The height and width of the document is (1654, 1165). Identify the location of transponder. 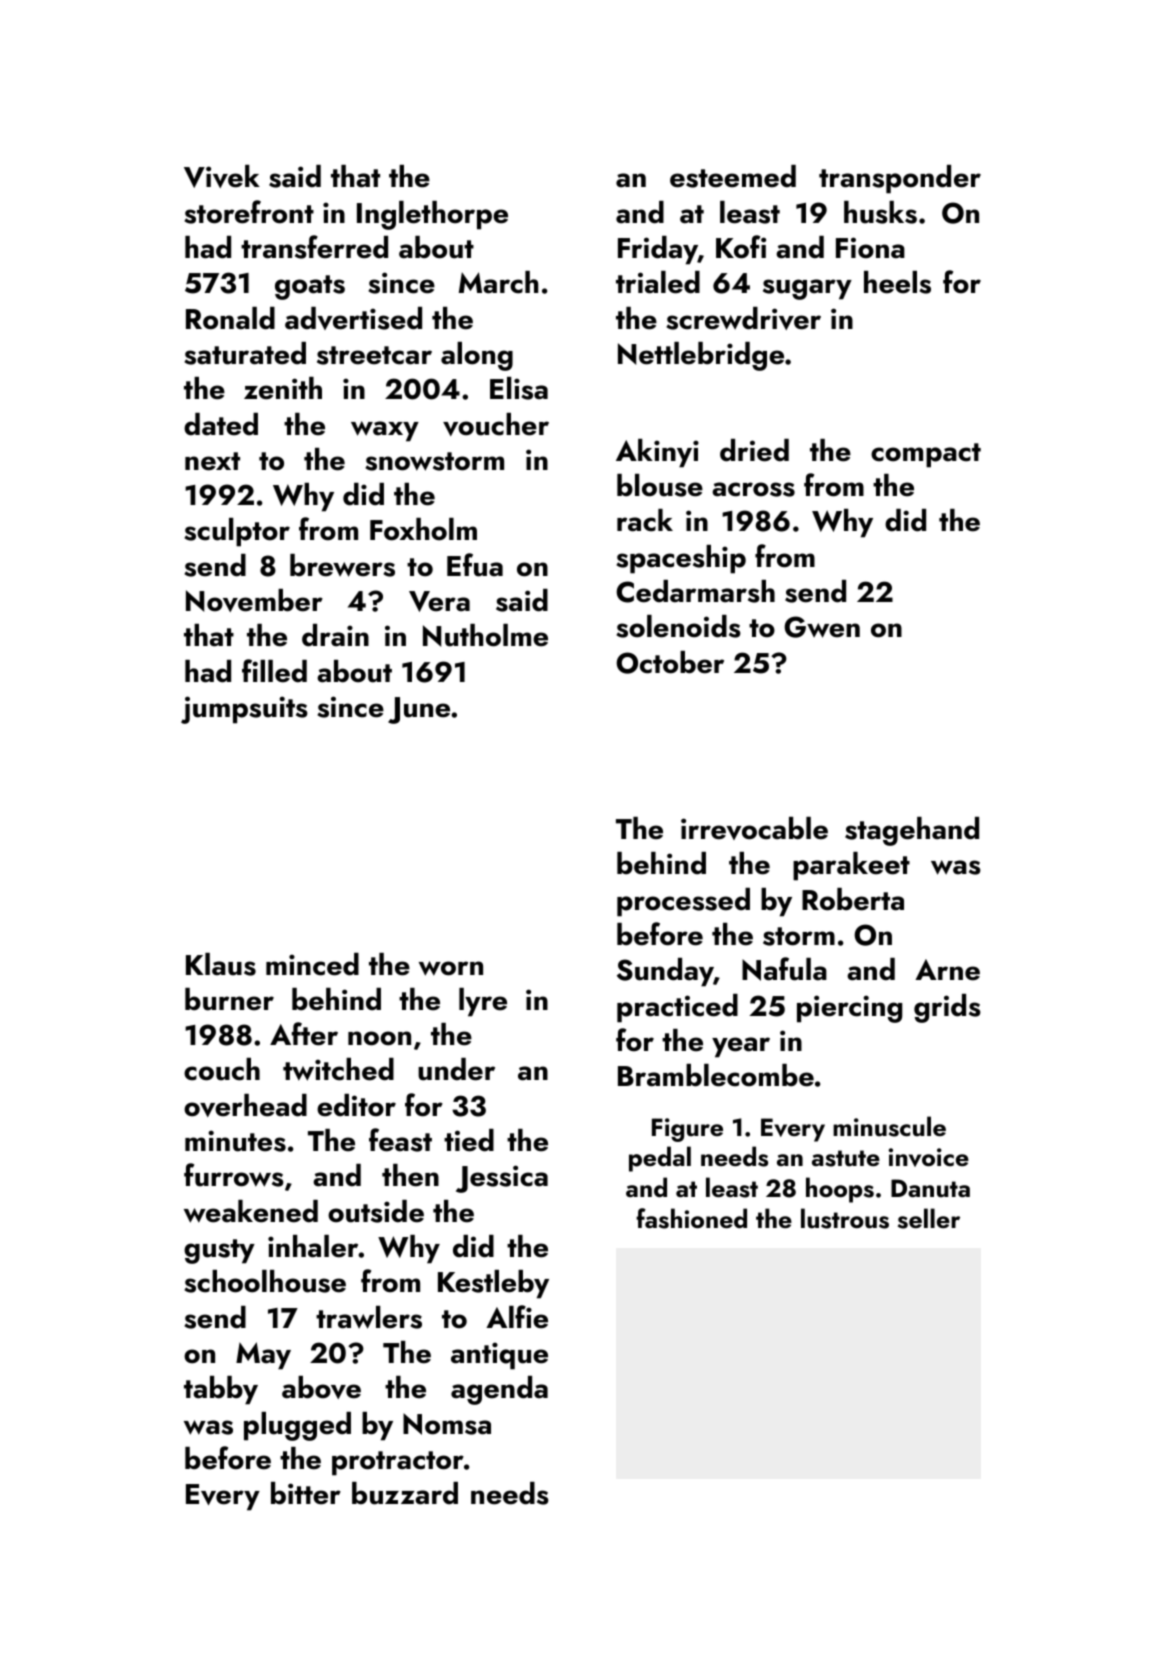
(900, 179).
